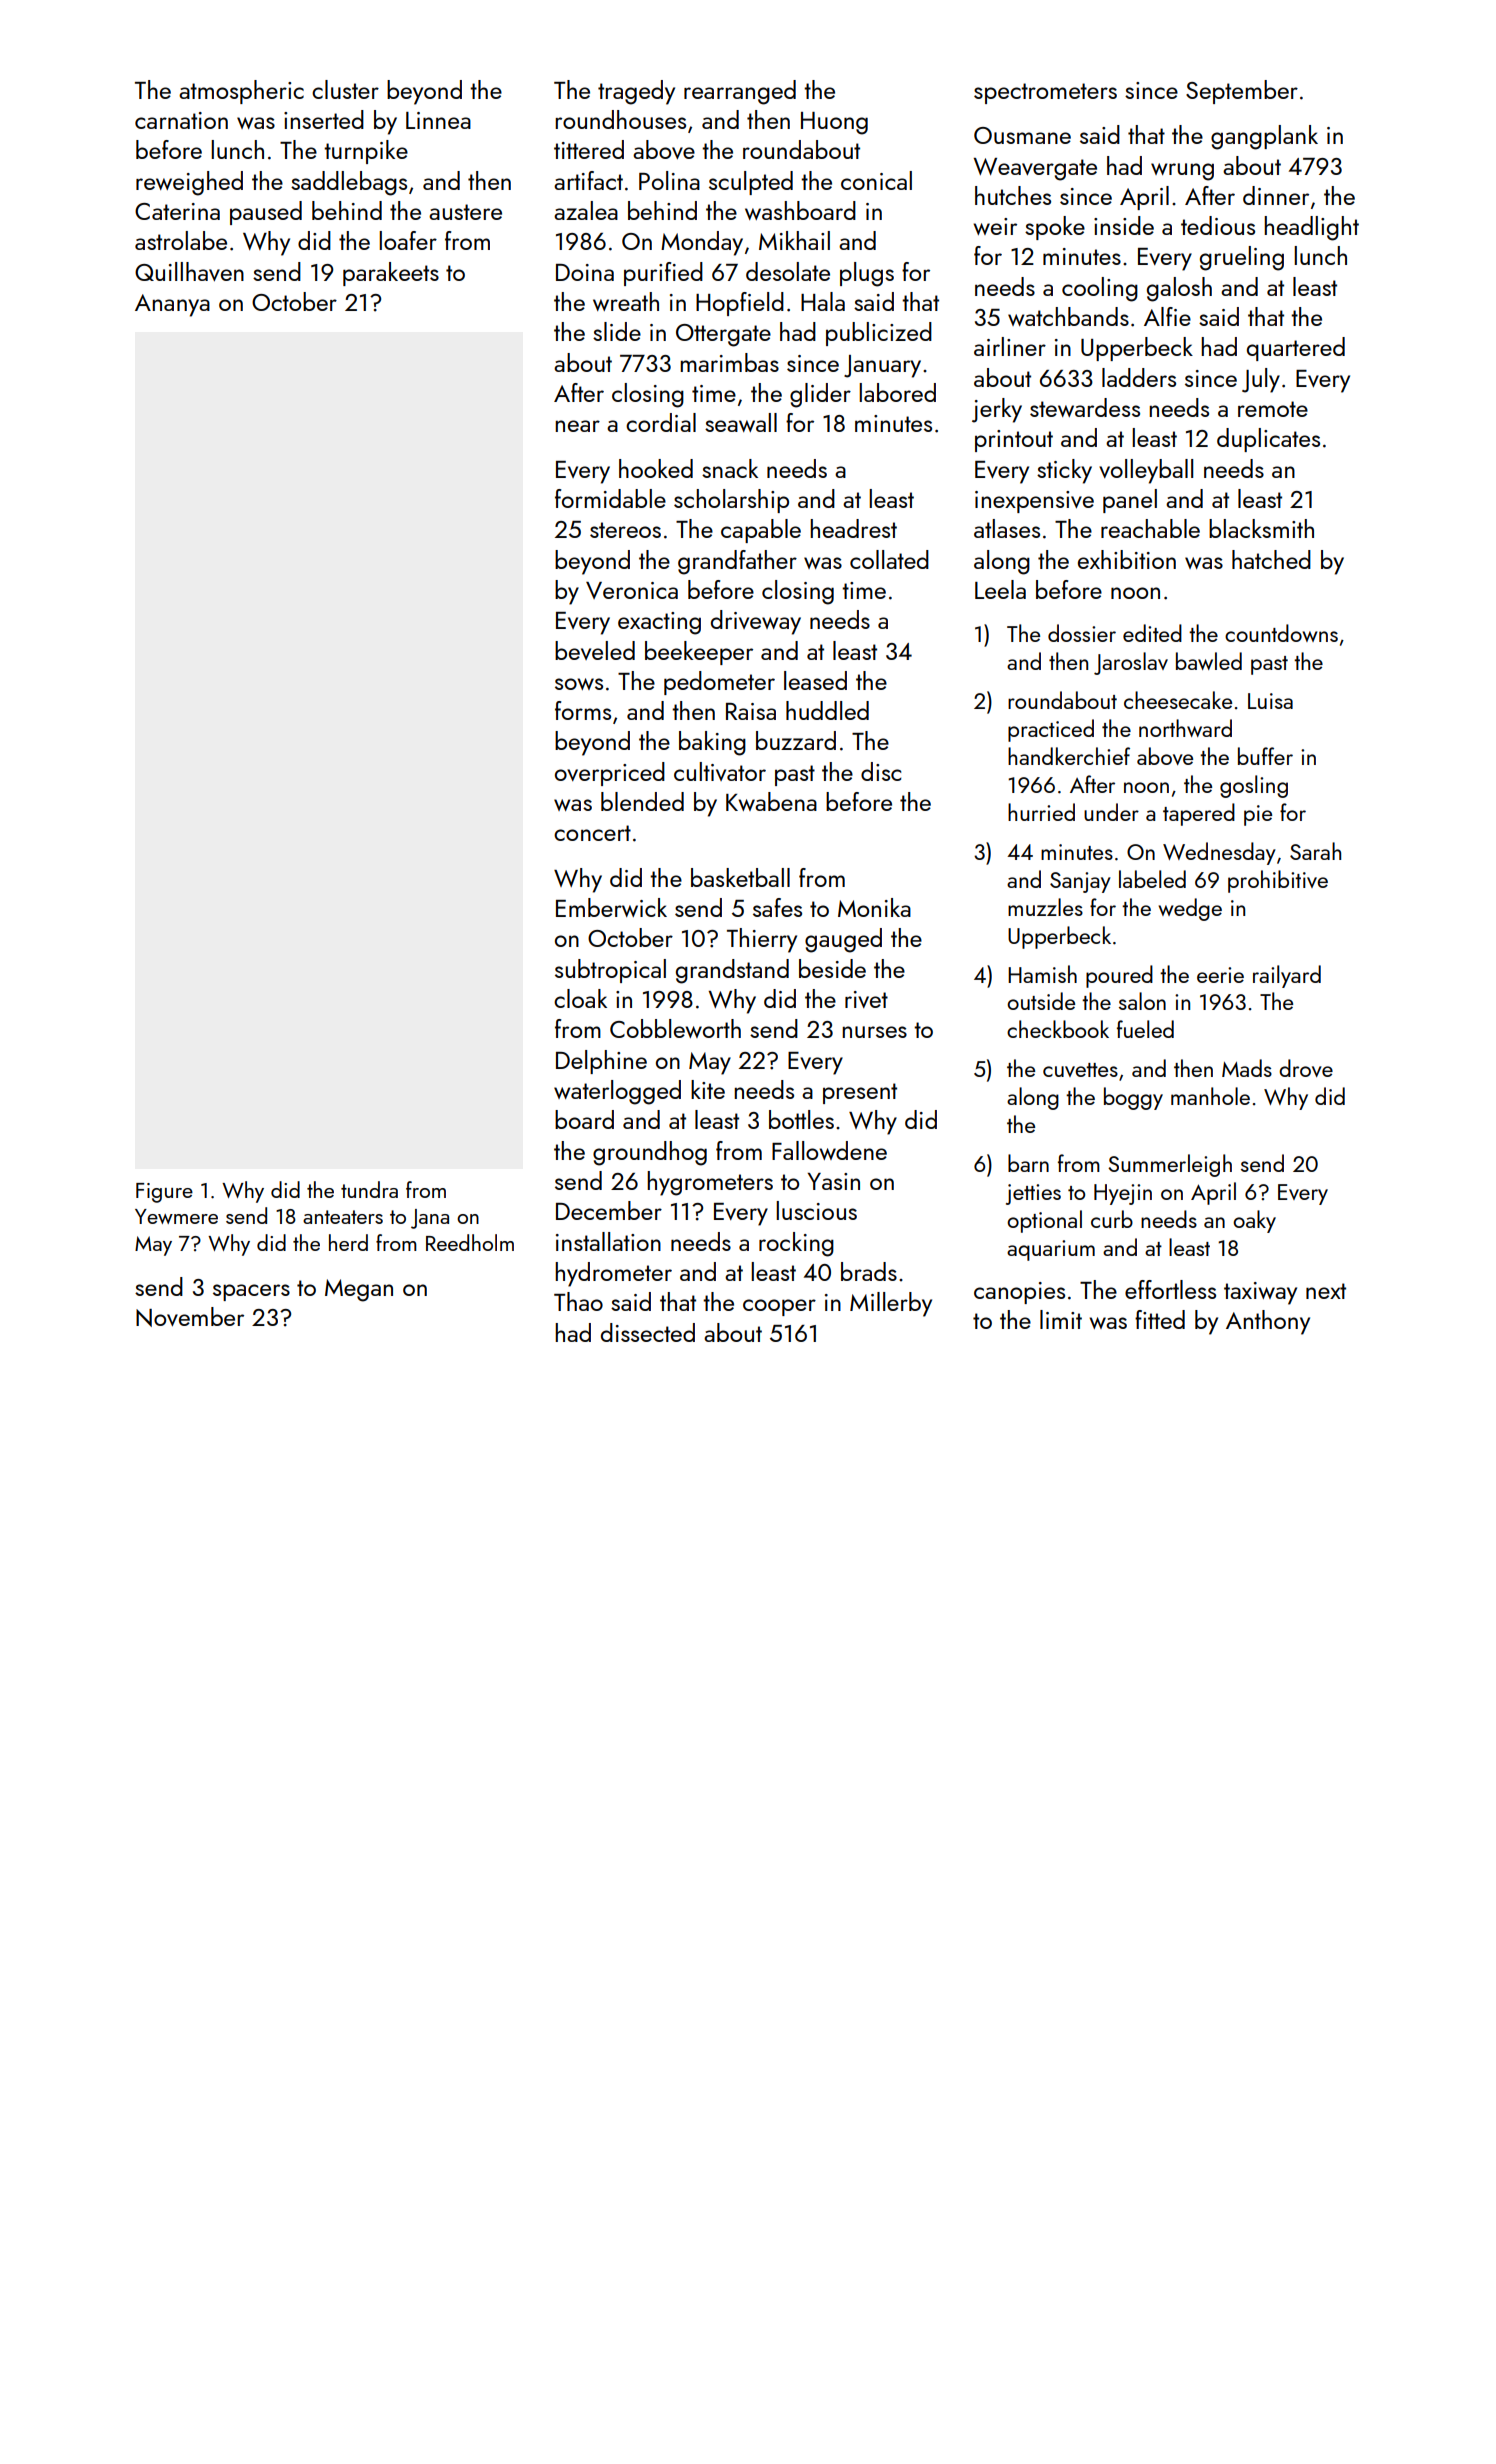 The height and width of the document is (2464, 1496). What do you see at coordinates (251, 1292) in the document?
I see `spacers` at bounding box center [251, 1292].
